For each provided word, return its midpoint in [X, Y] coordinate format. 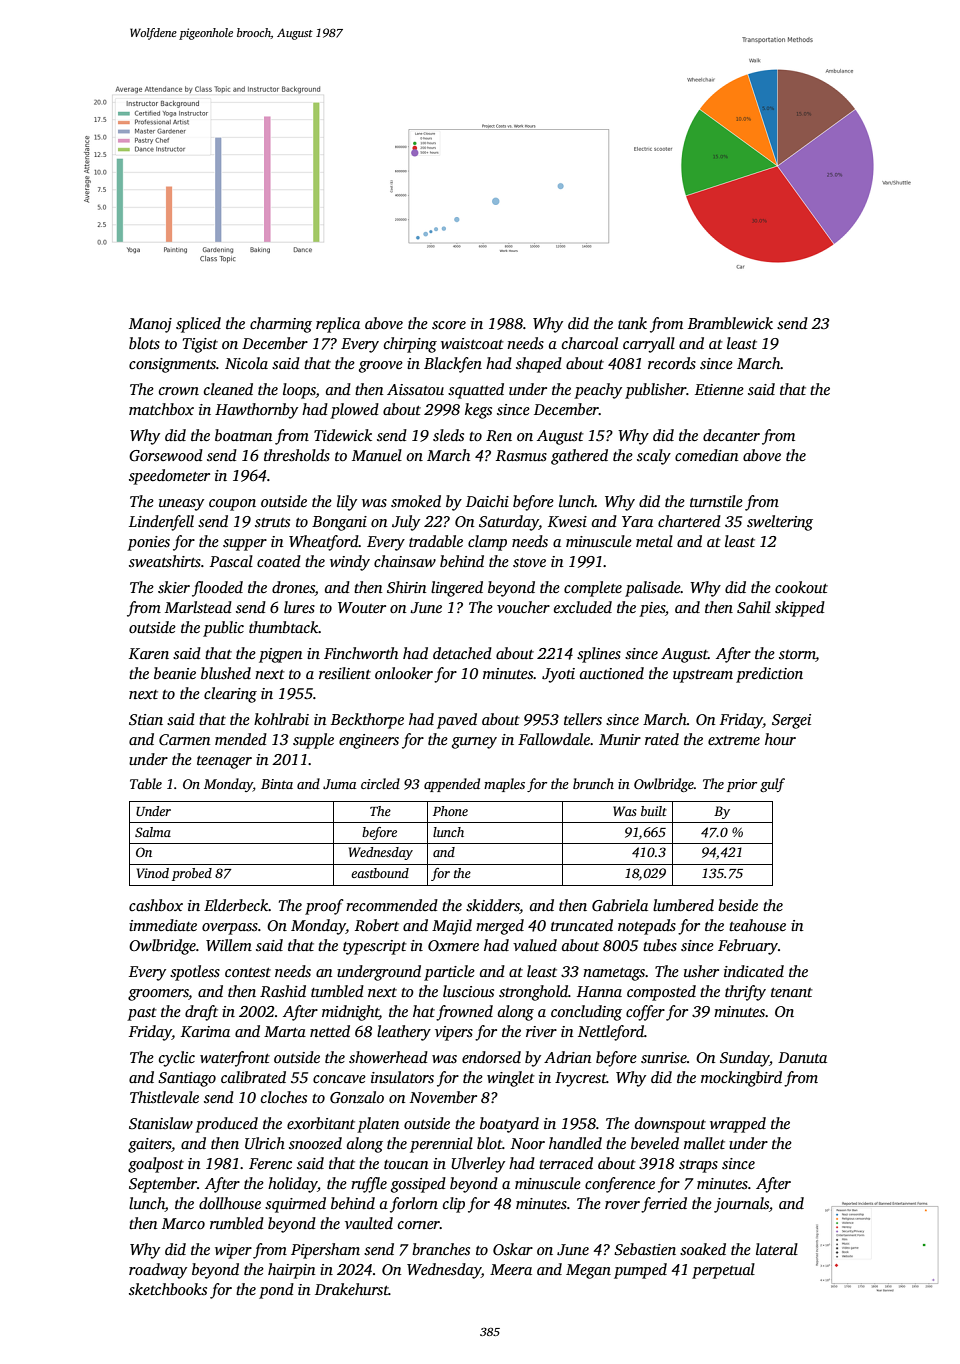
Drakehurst [352, 1289]
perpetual [723, 1271]
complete [593, 589]
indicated [754, 971]
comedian [706, 455]
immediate [163, 925]
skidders [493, 906]
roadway [158, 1271]
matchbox [161, 409]
